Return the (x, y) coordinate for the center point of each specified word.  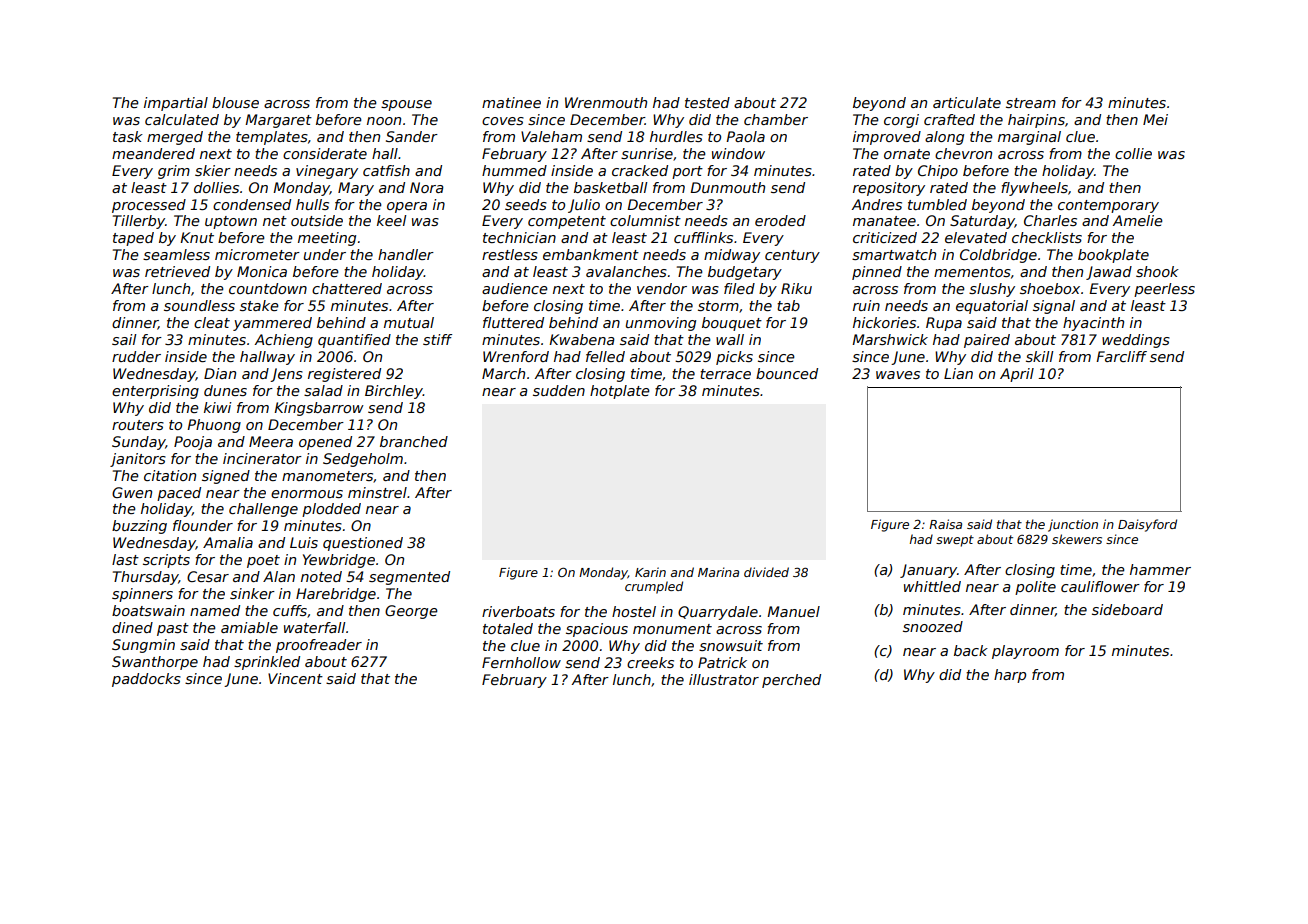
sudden (559, 390)
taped (133, 239)
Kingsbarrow (319, 409)
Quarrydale (718, 613)
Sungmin (143, 646)
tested (707, 102)
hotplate (620, 392)
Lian (958, 373)
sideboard (1127, 609)
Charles (1050, 220)
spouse (406, 105)
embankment (591, 254)
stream (1031, 103)
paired (987, 341)
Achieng (284, 341)
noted (321, 576)
